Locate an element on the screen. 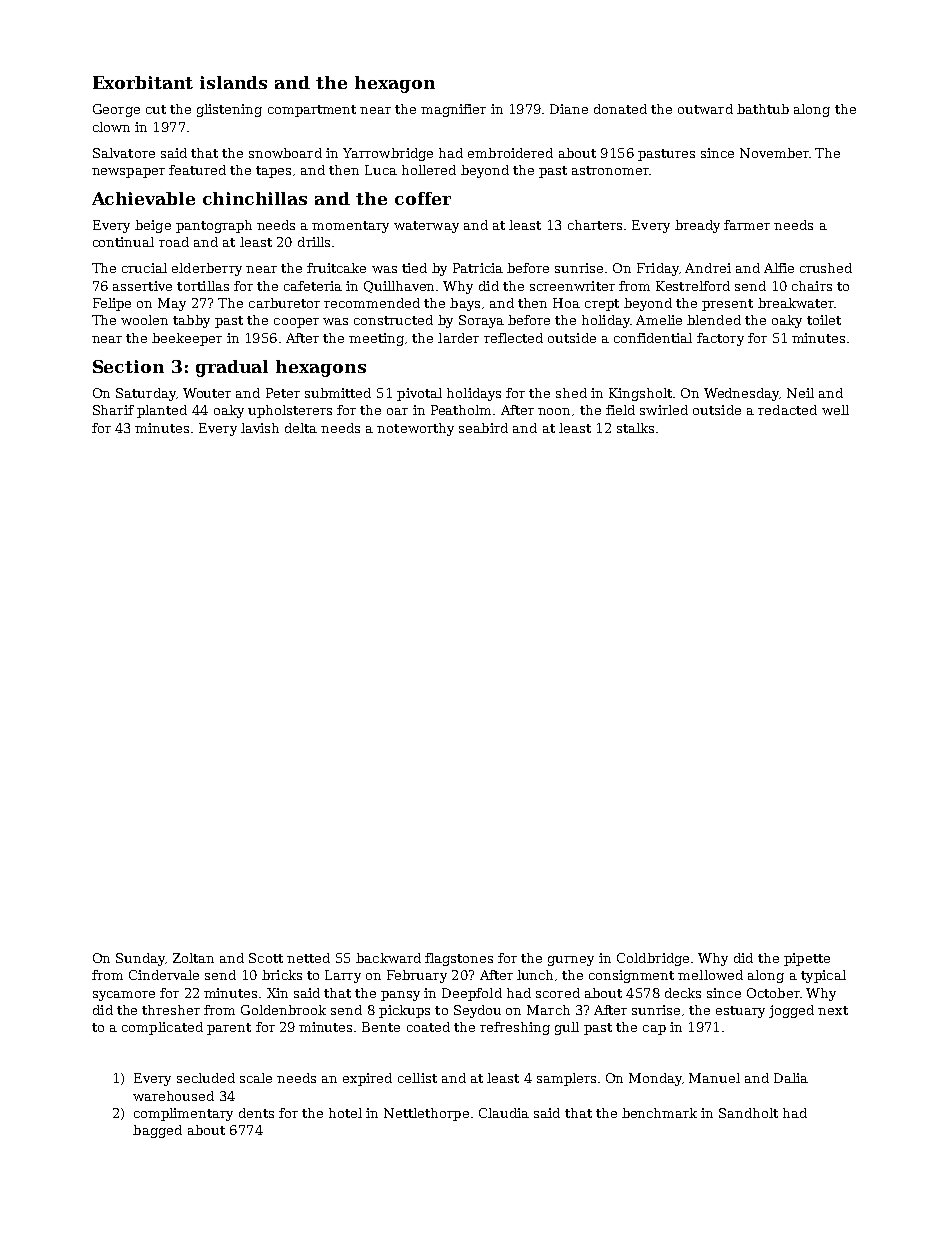 The image size is (952, 1233). Patricia is located at coordinates (478, 268).
